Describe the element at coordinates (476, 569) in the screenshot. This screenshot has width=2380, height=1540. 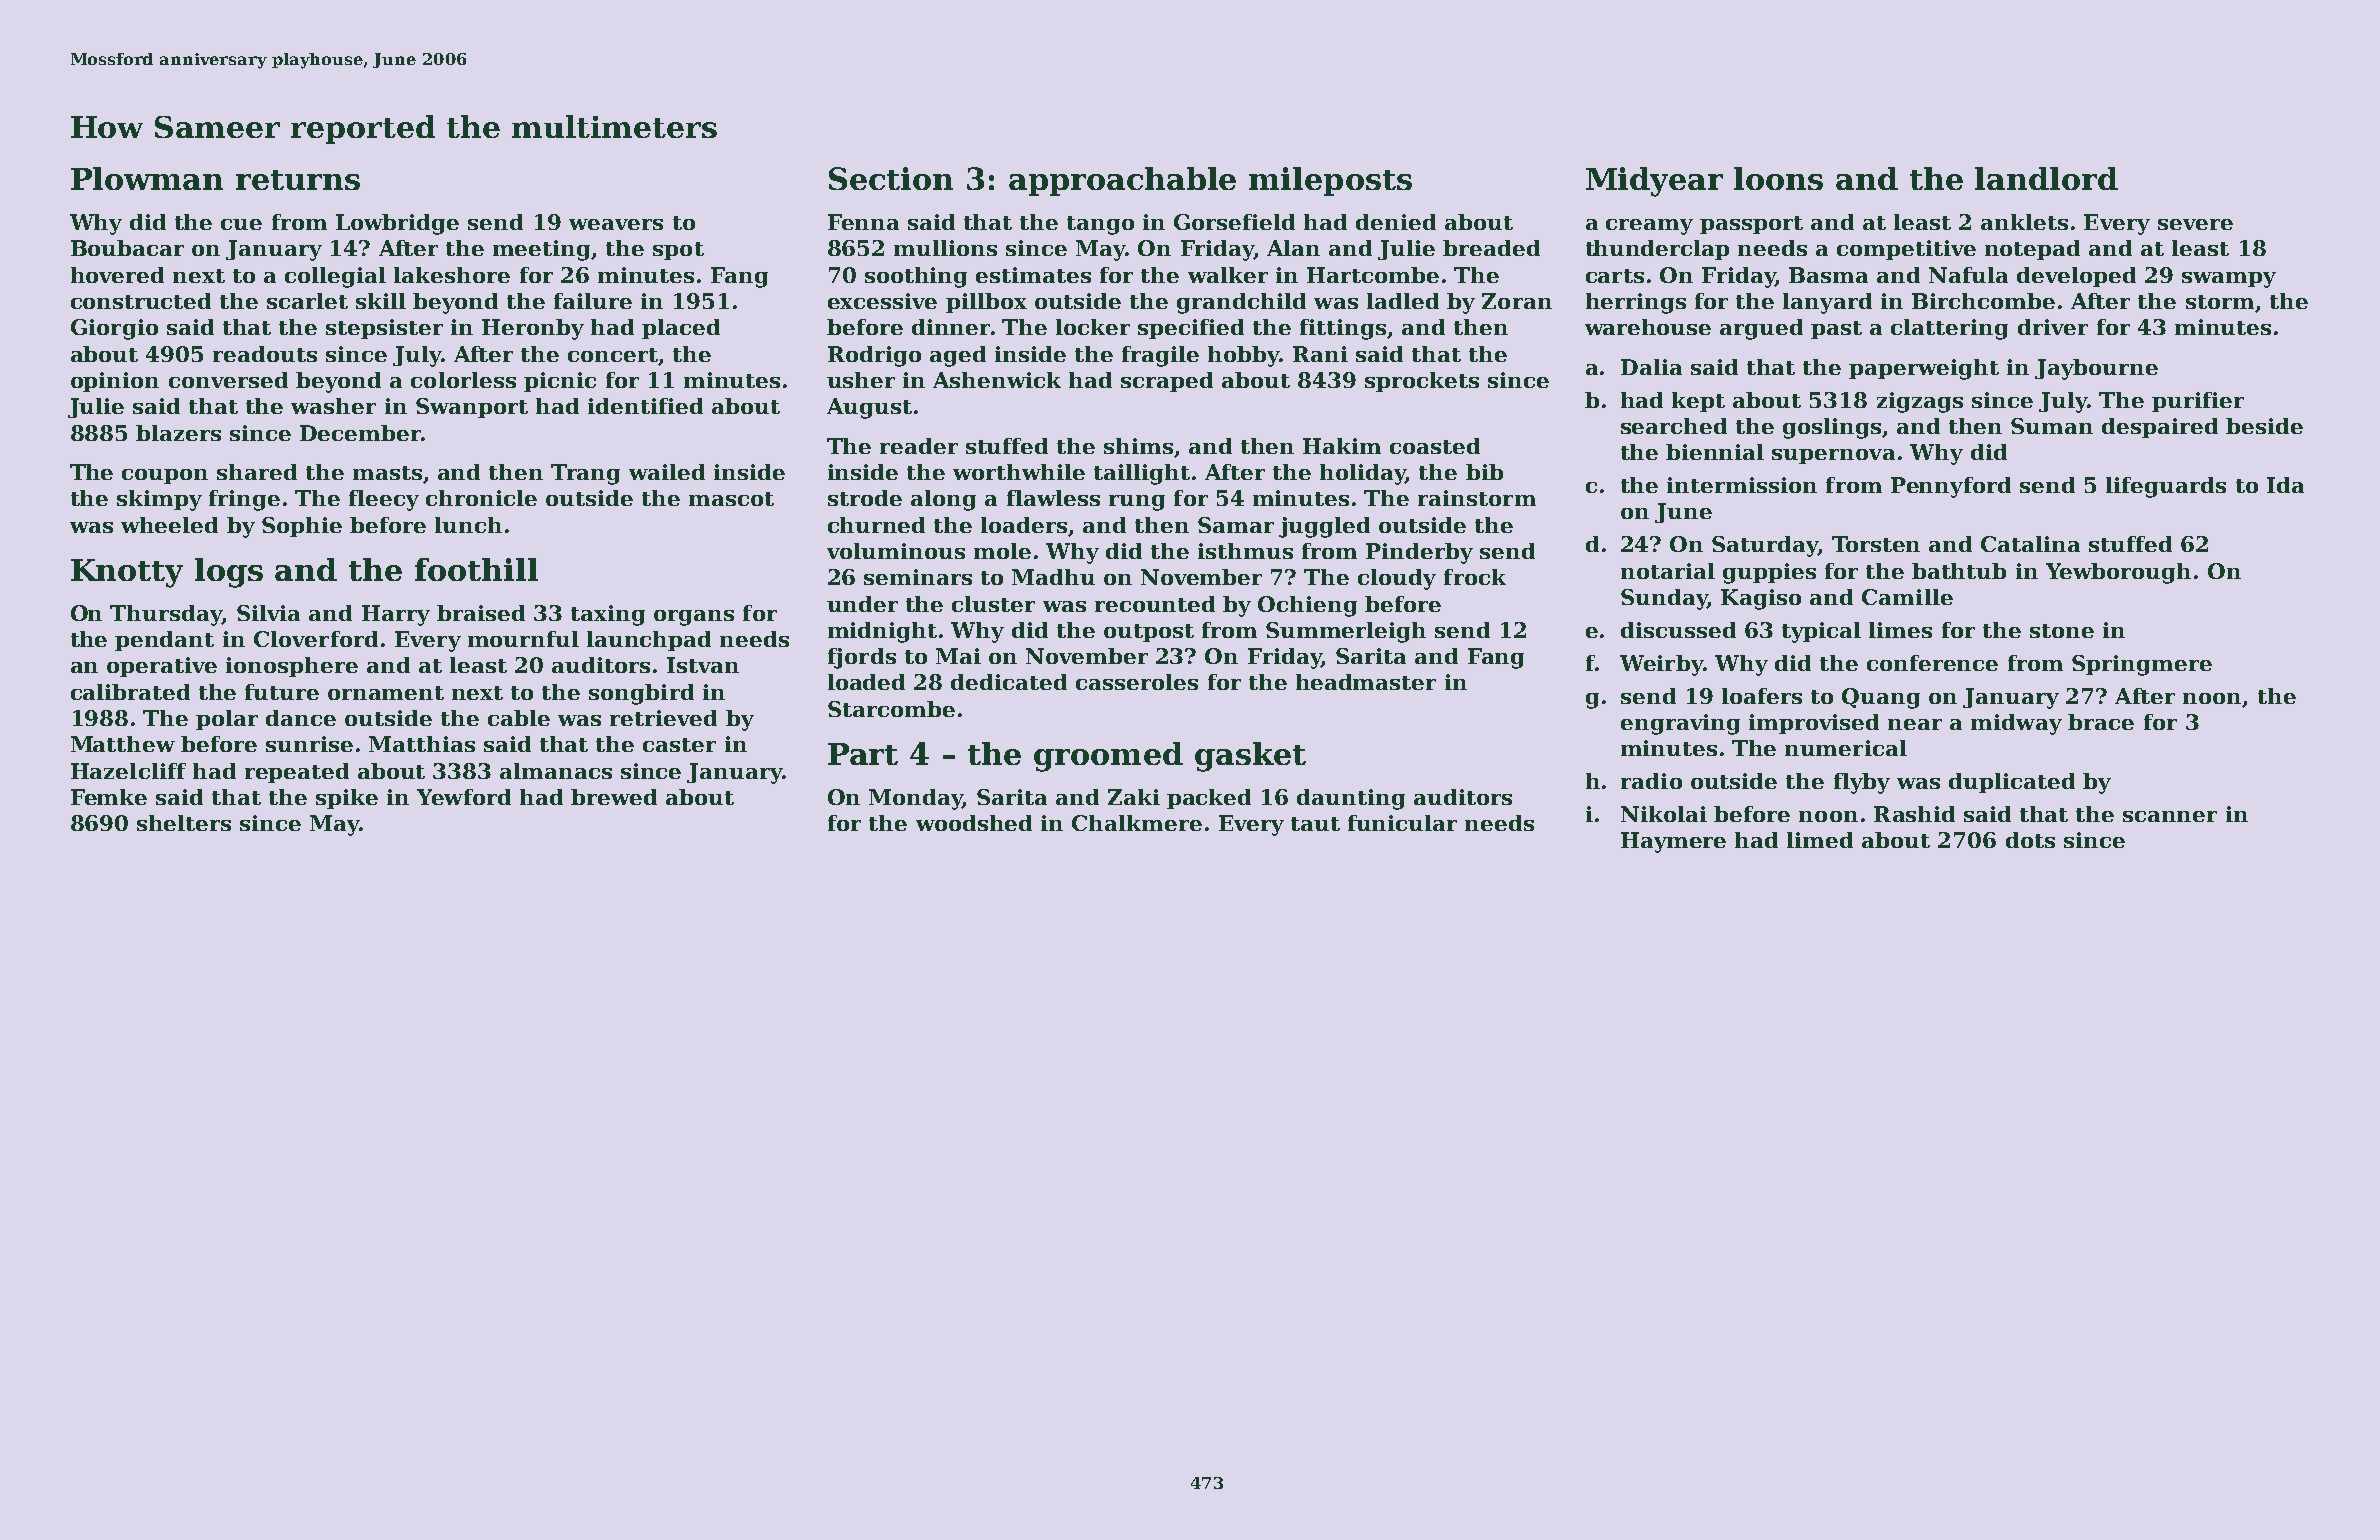
I see `foothill` at that location.
